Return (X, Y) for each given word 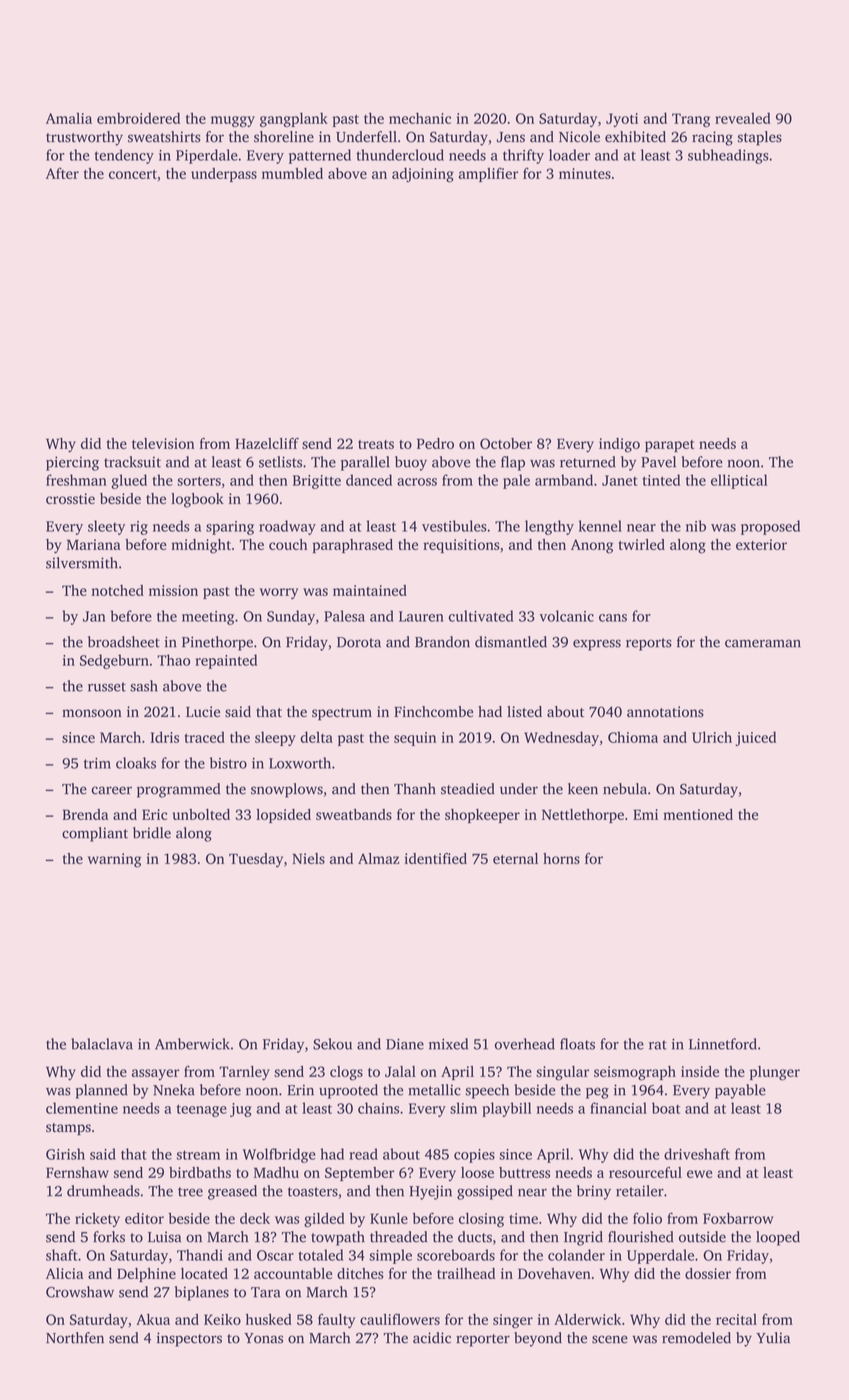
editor (144, 1218)
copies (474, 1156)
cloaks (136, 763)
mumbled (292, 173)
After (62, 173)
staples (760, 138)
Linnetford (723, 1044)
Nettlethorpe (583, 816)
